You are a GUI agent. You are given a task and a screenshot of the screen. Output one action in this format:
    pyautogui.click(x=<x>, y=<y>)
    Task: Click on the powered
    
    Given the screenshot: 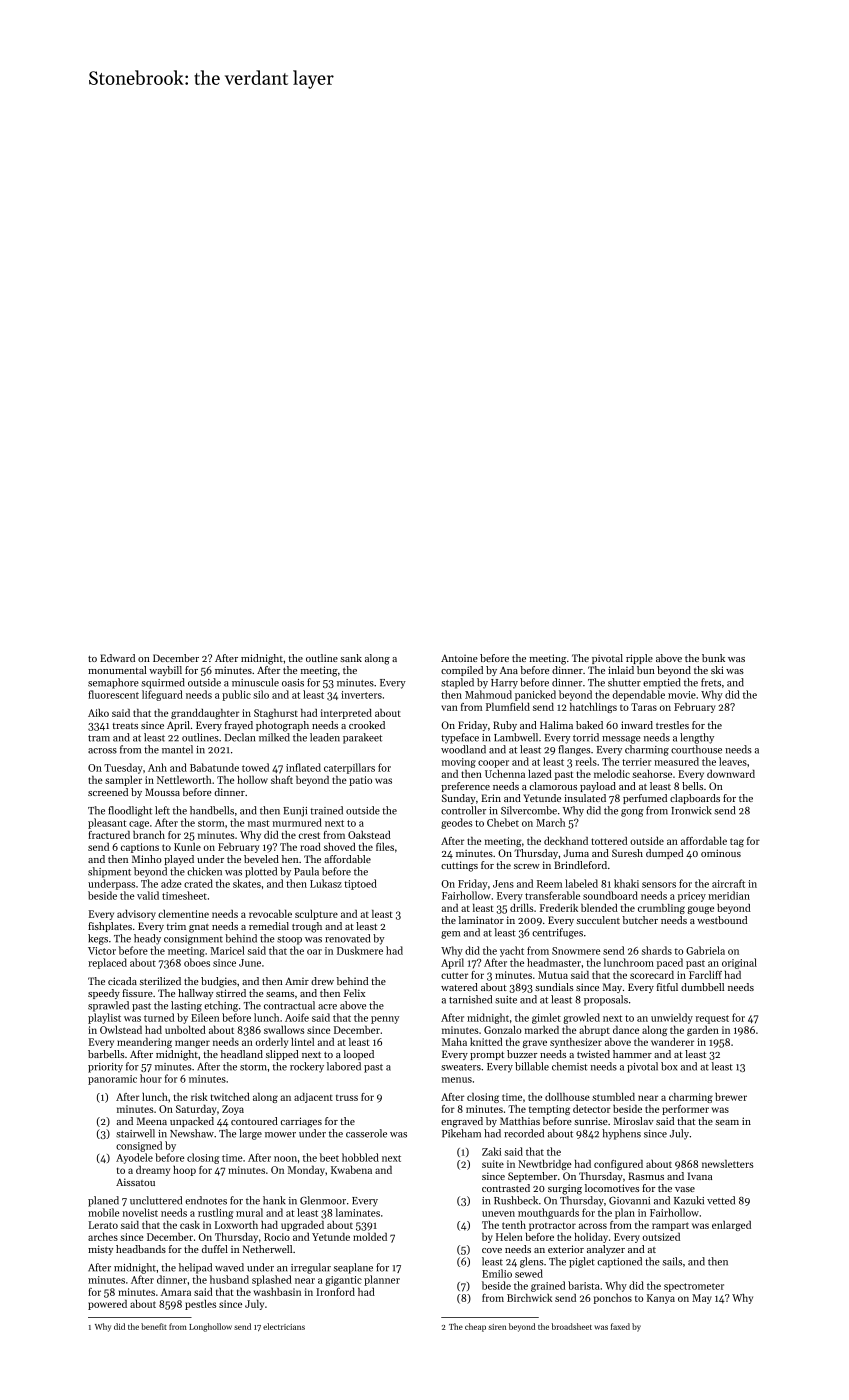 What is the action you would take?
    pyautogui.click(x=107, y=1305)
